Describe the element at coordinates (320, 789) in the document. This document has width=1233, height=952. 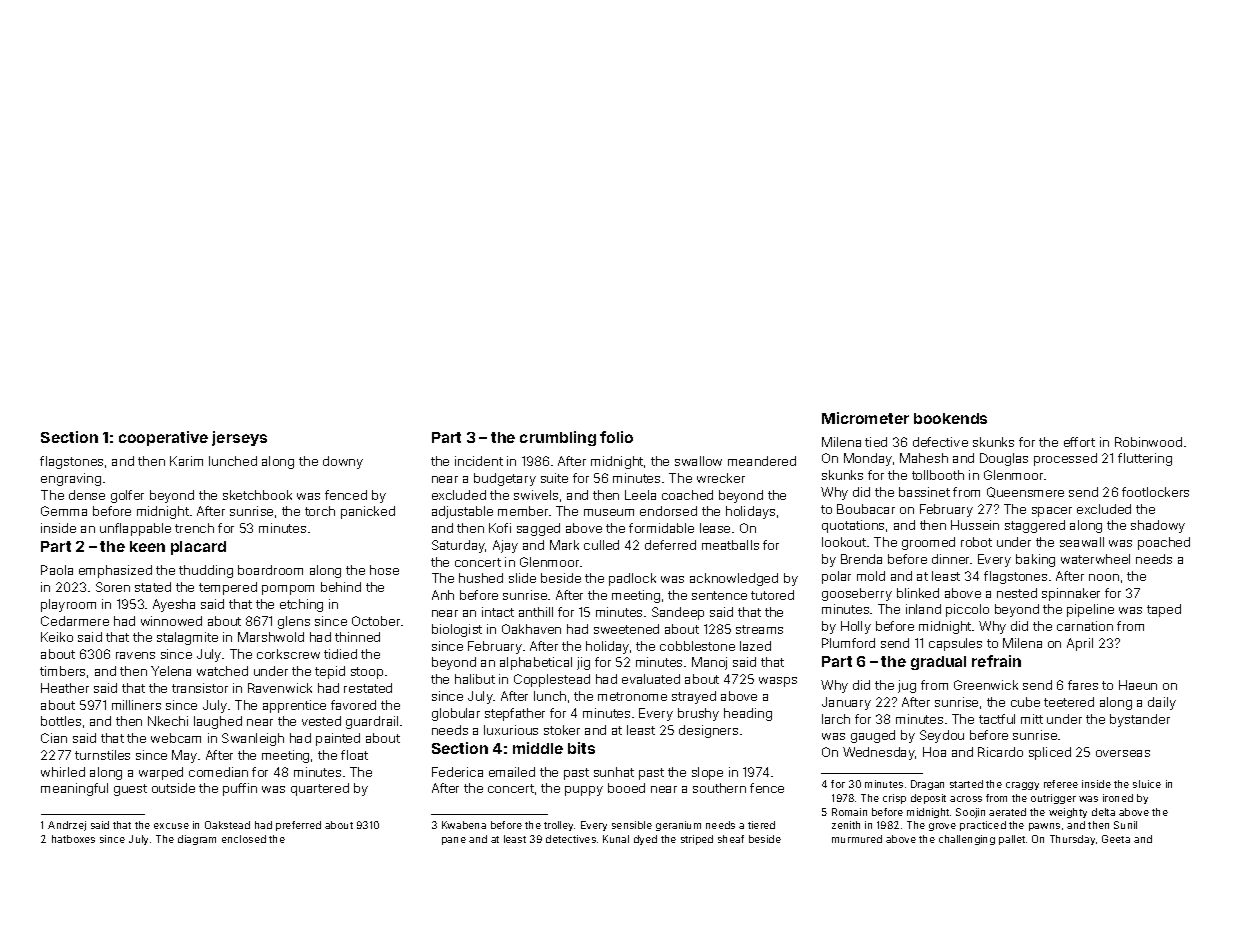
I see `quartered` at that location.
